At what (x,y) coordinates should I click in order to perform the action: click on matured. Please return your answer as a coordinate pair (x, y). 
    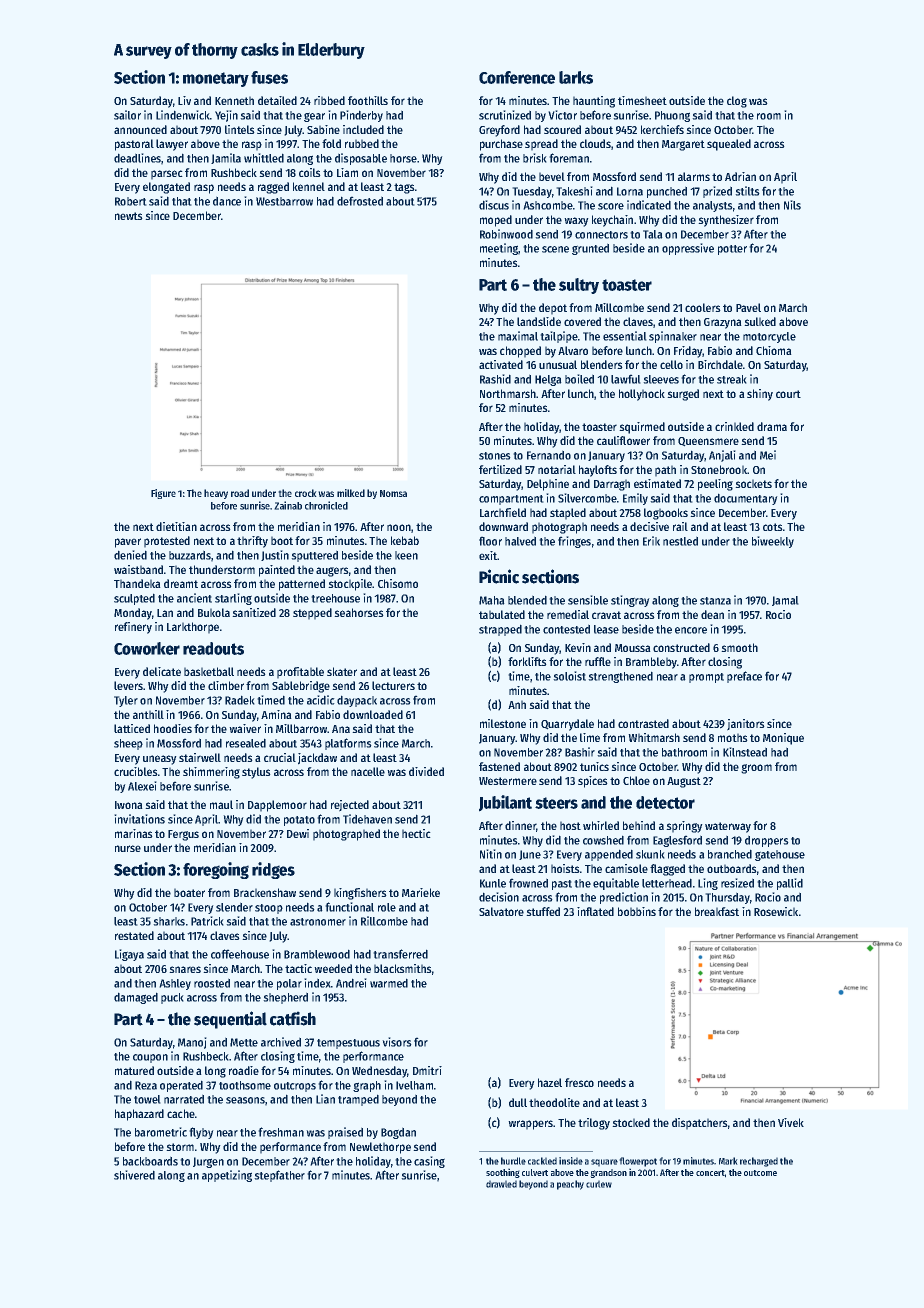
    Looking at the image, I should click on (134, 1070).
